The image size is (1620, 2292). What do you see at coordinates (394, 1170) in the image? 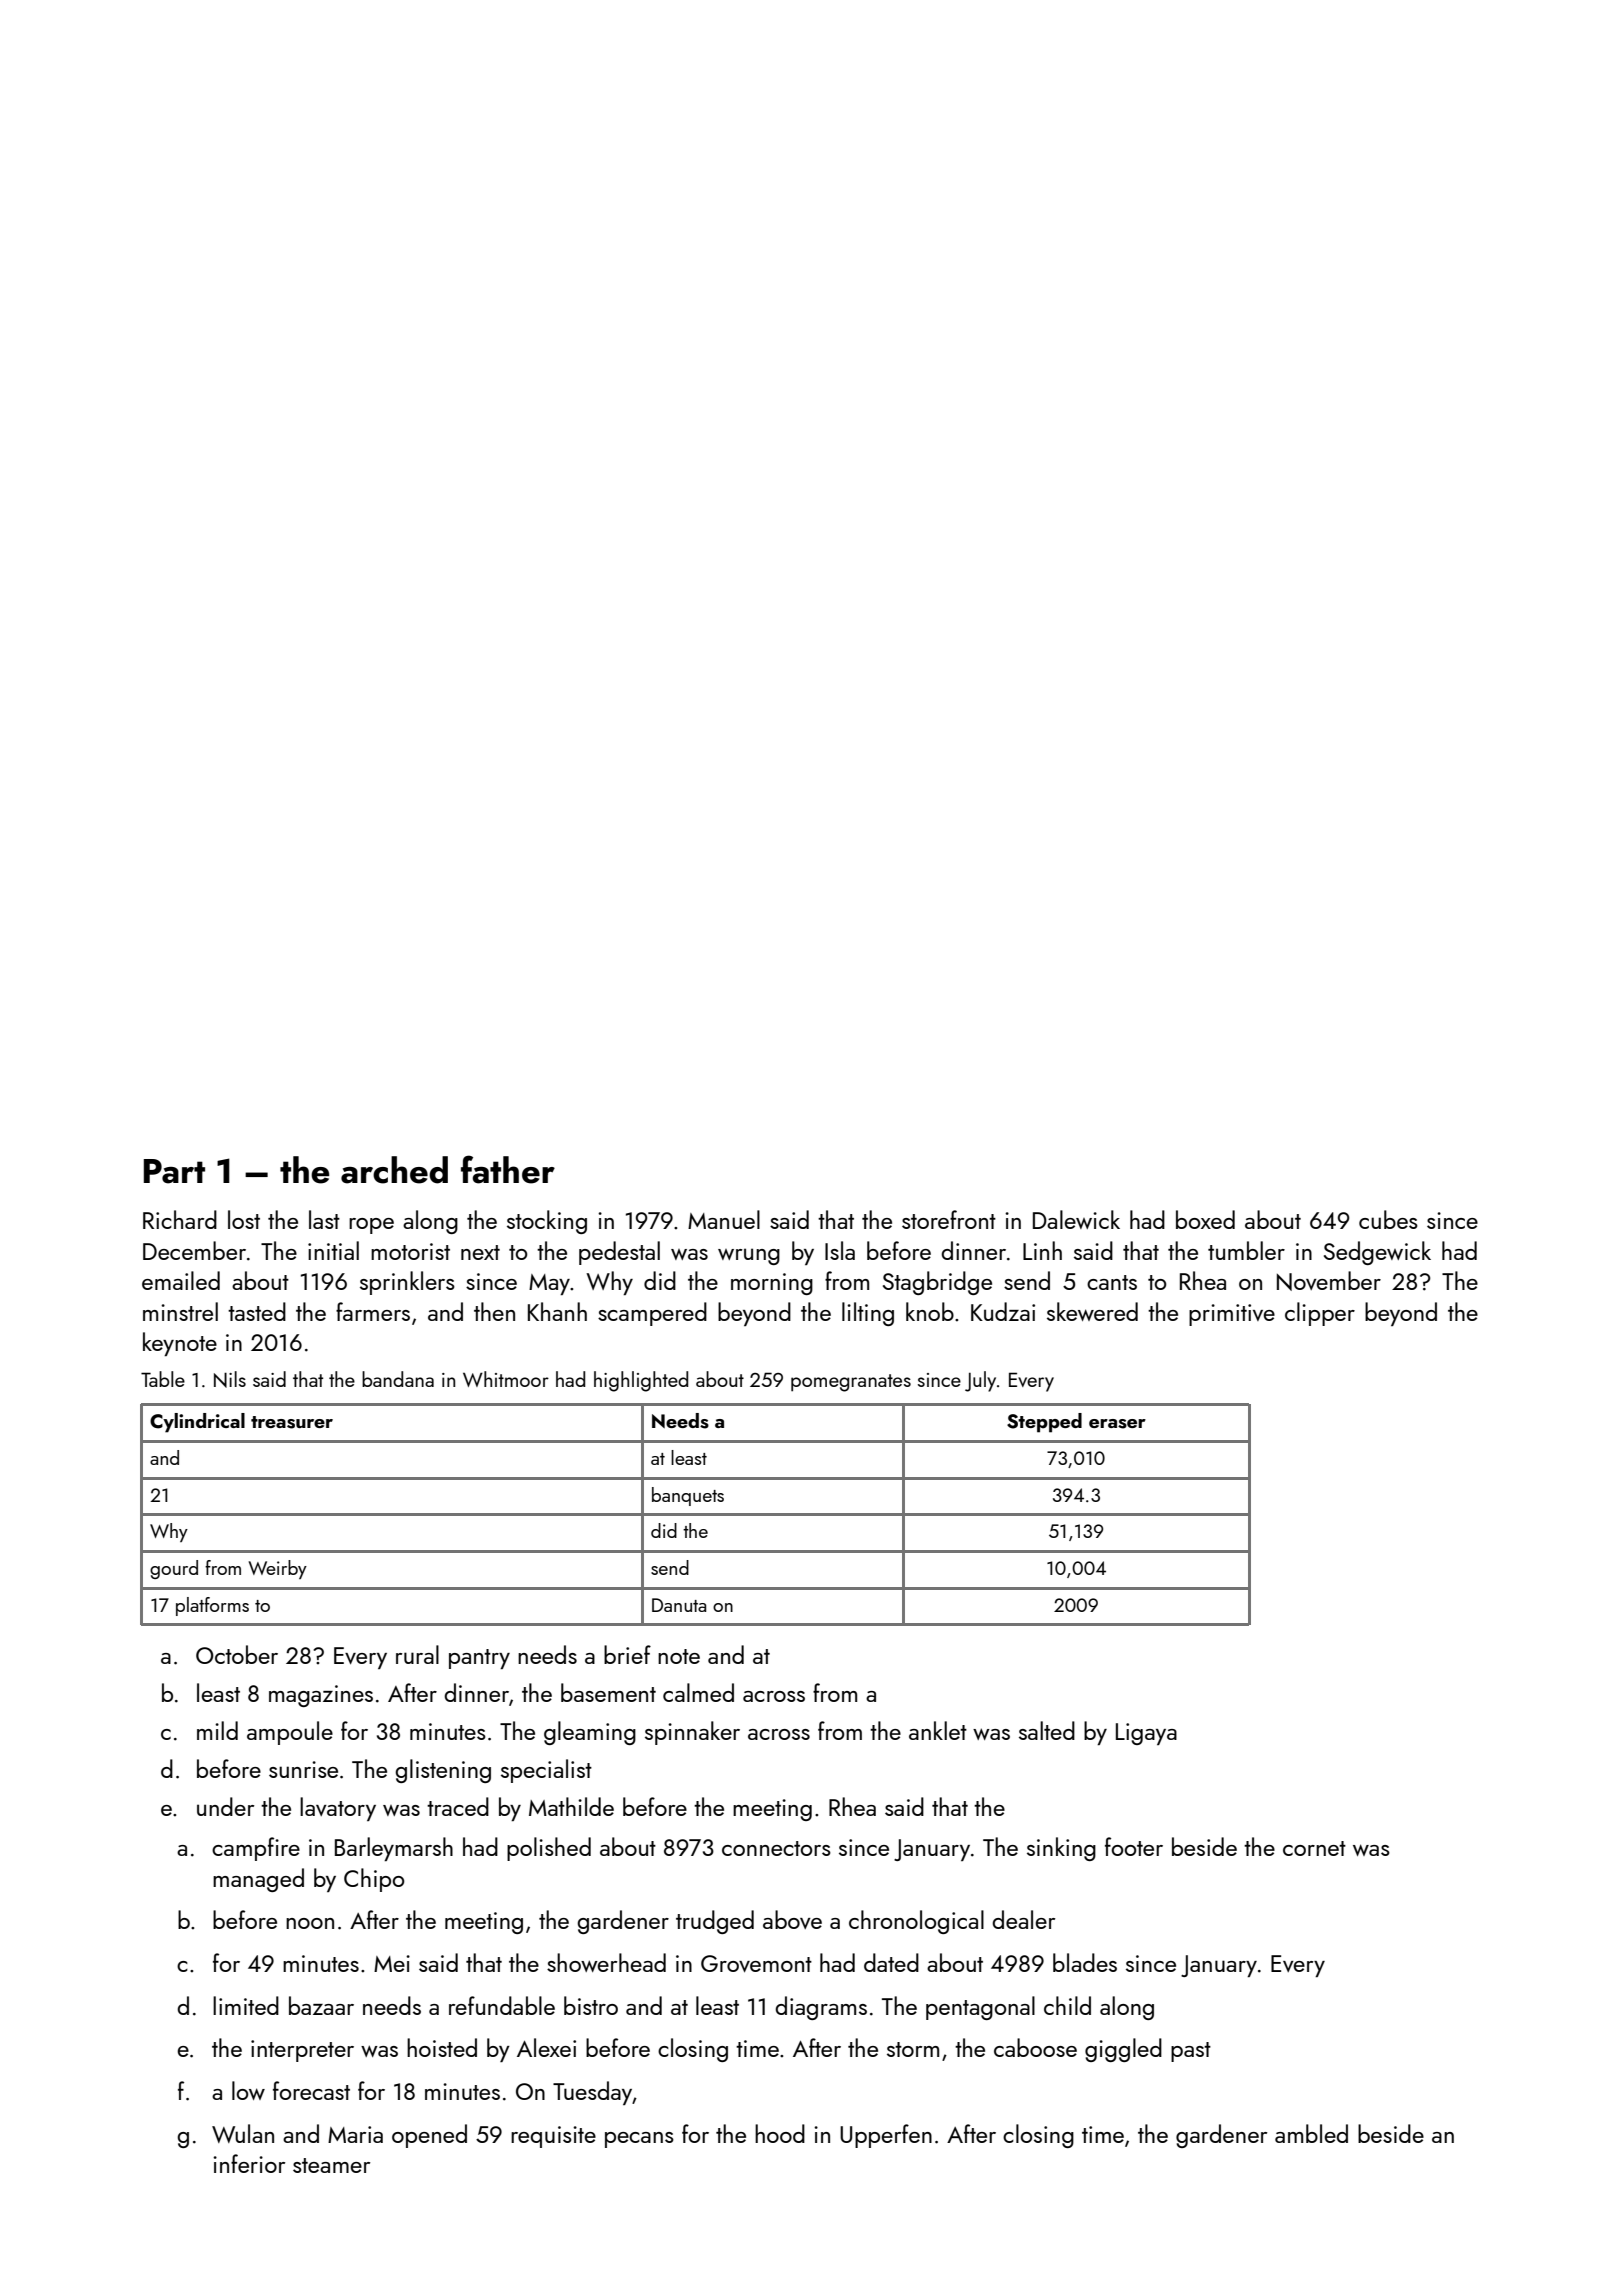
I see `arched` at bounding box center [394, 1170].
